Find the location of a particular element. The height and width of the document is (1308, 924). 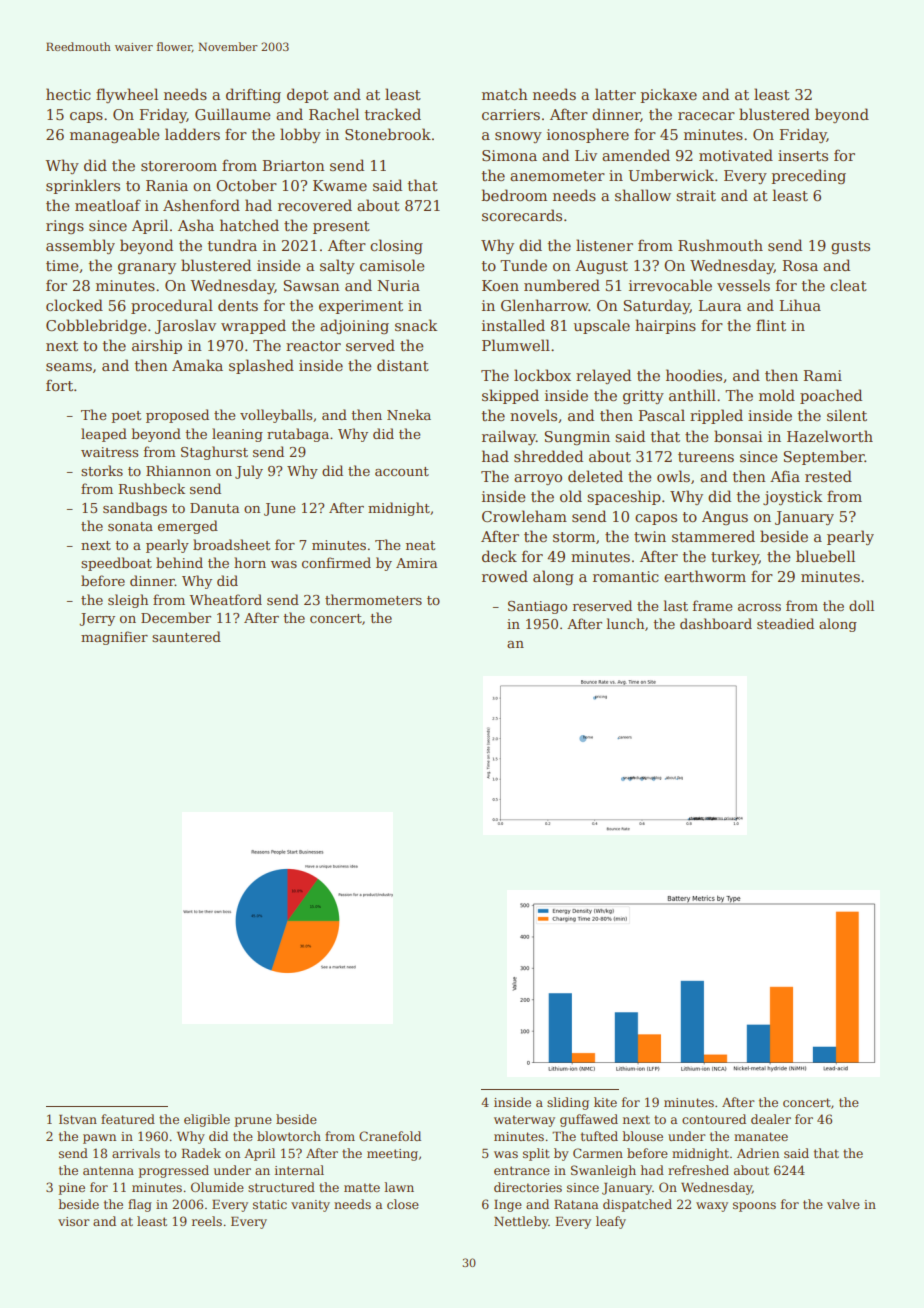

leaped is located at coordinates (104, 435).
